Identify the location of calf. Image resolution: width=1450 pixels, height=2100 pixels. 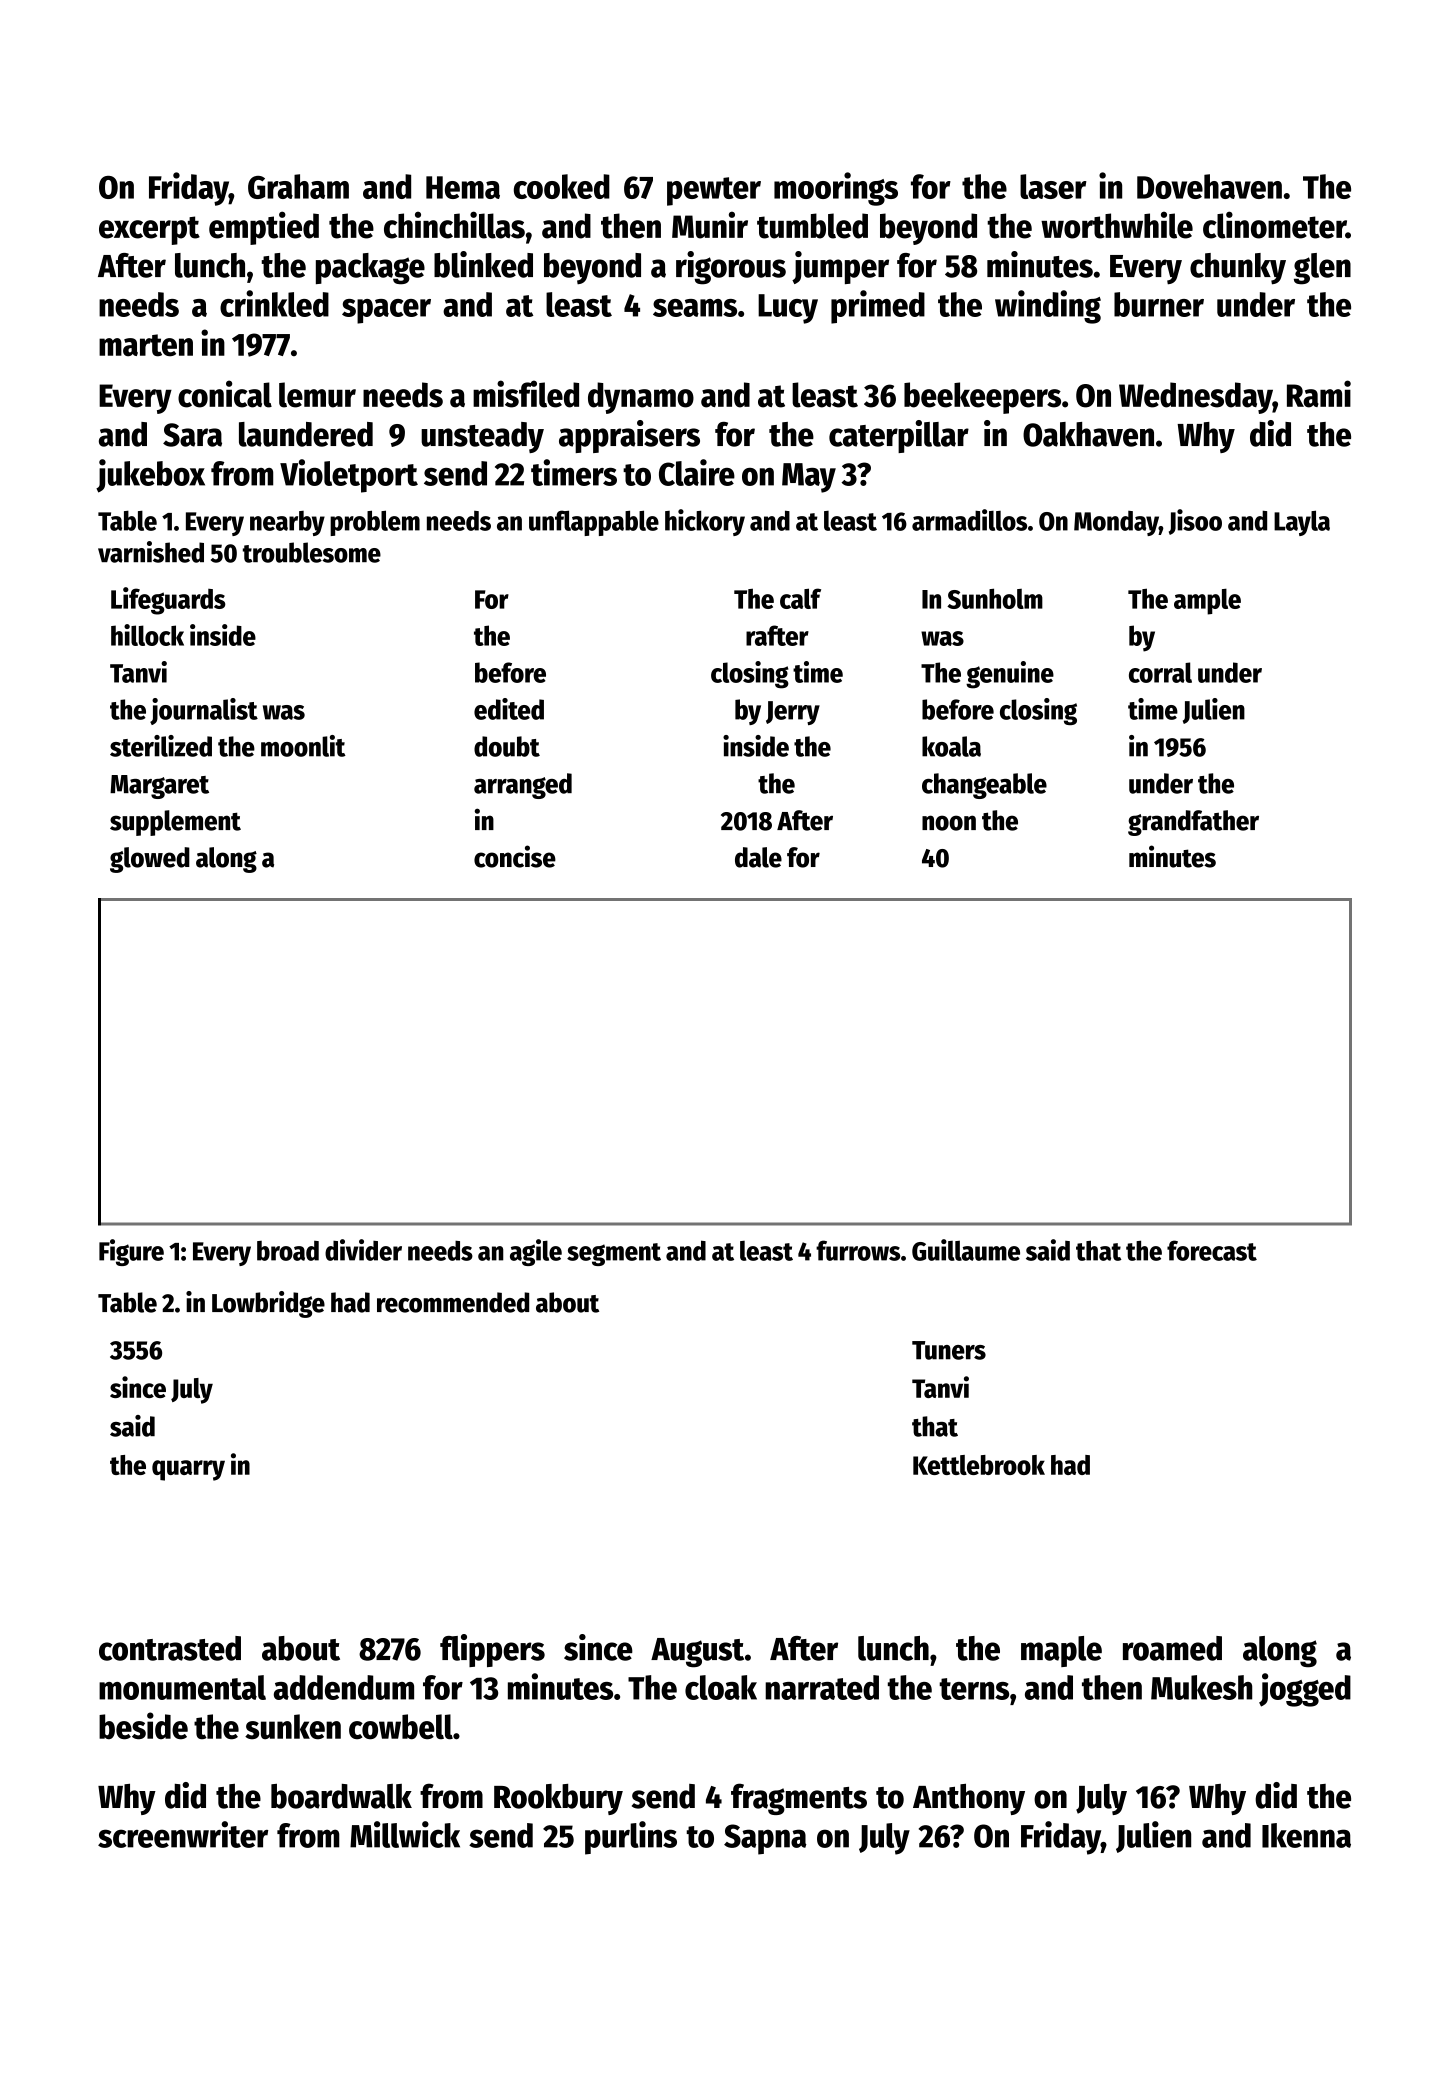
(800, 598).
